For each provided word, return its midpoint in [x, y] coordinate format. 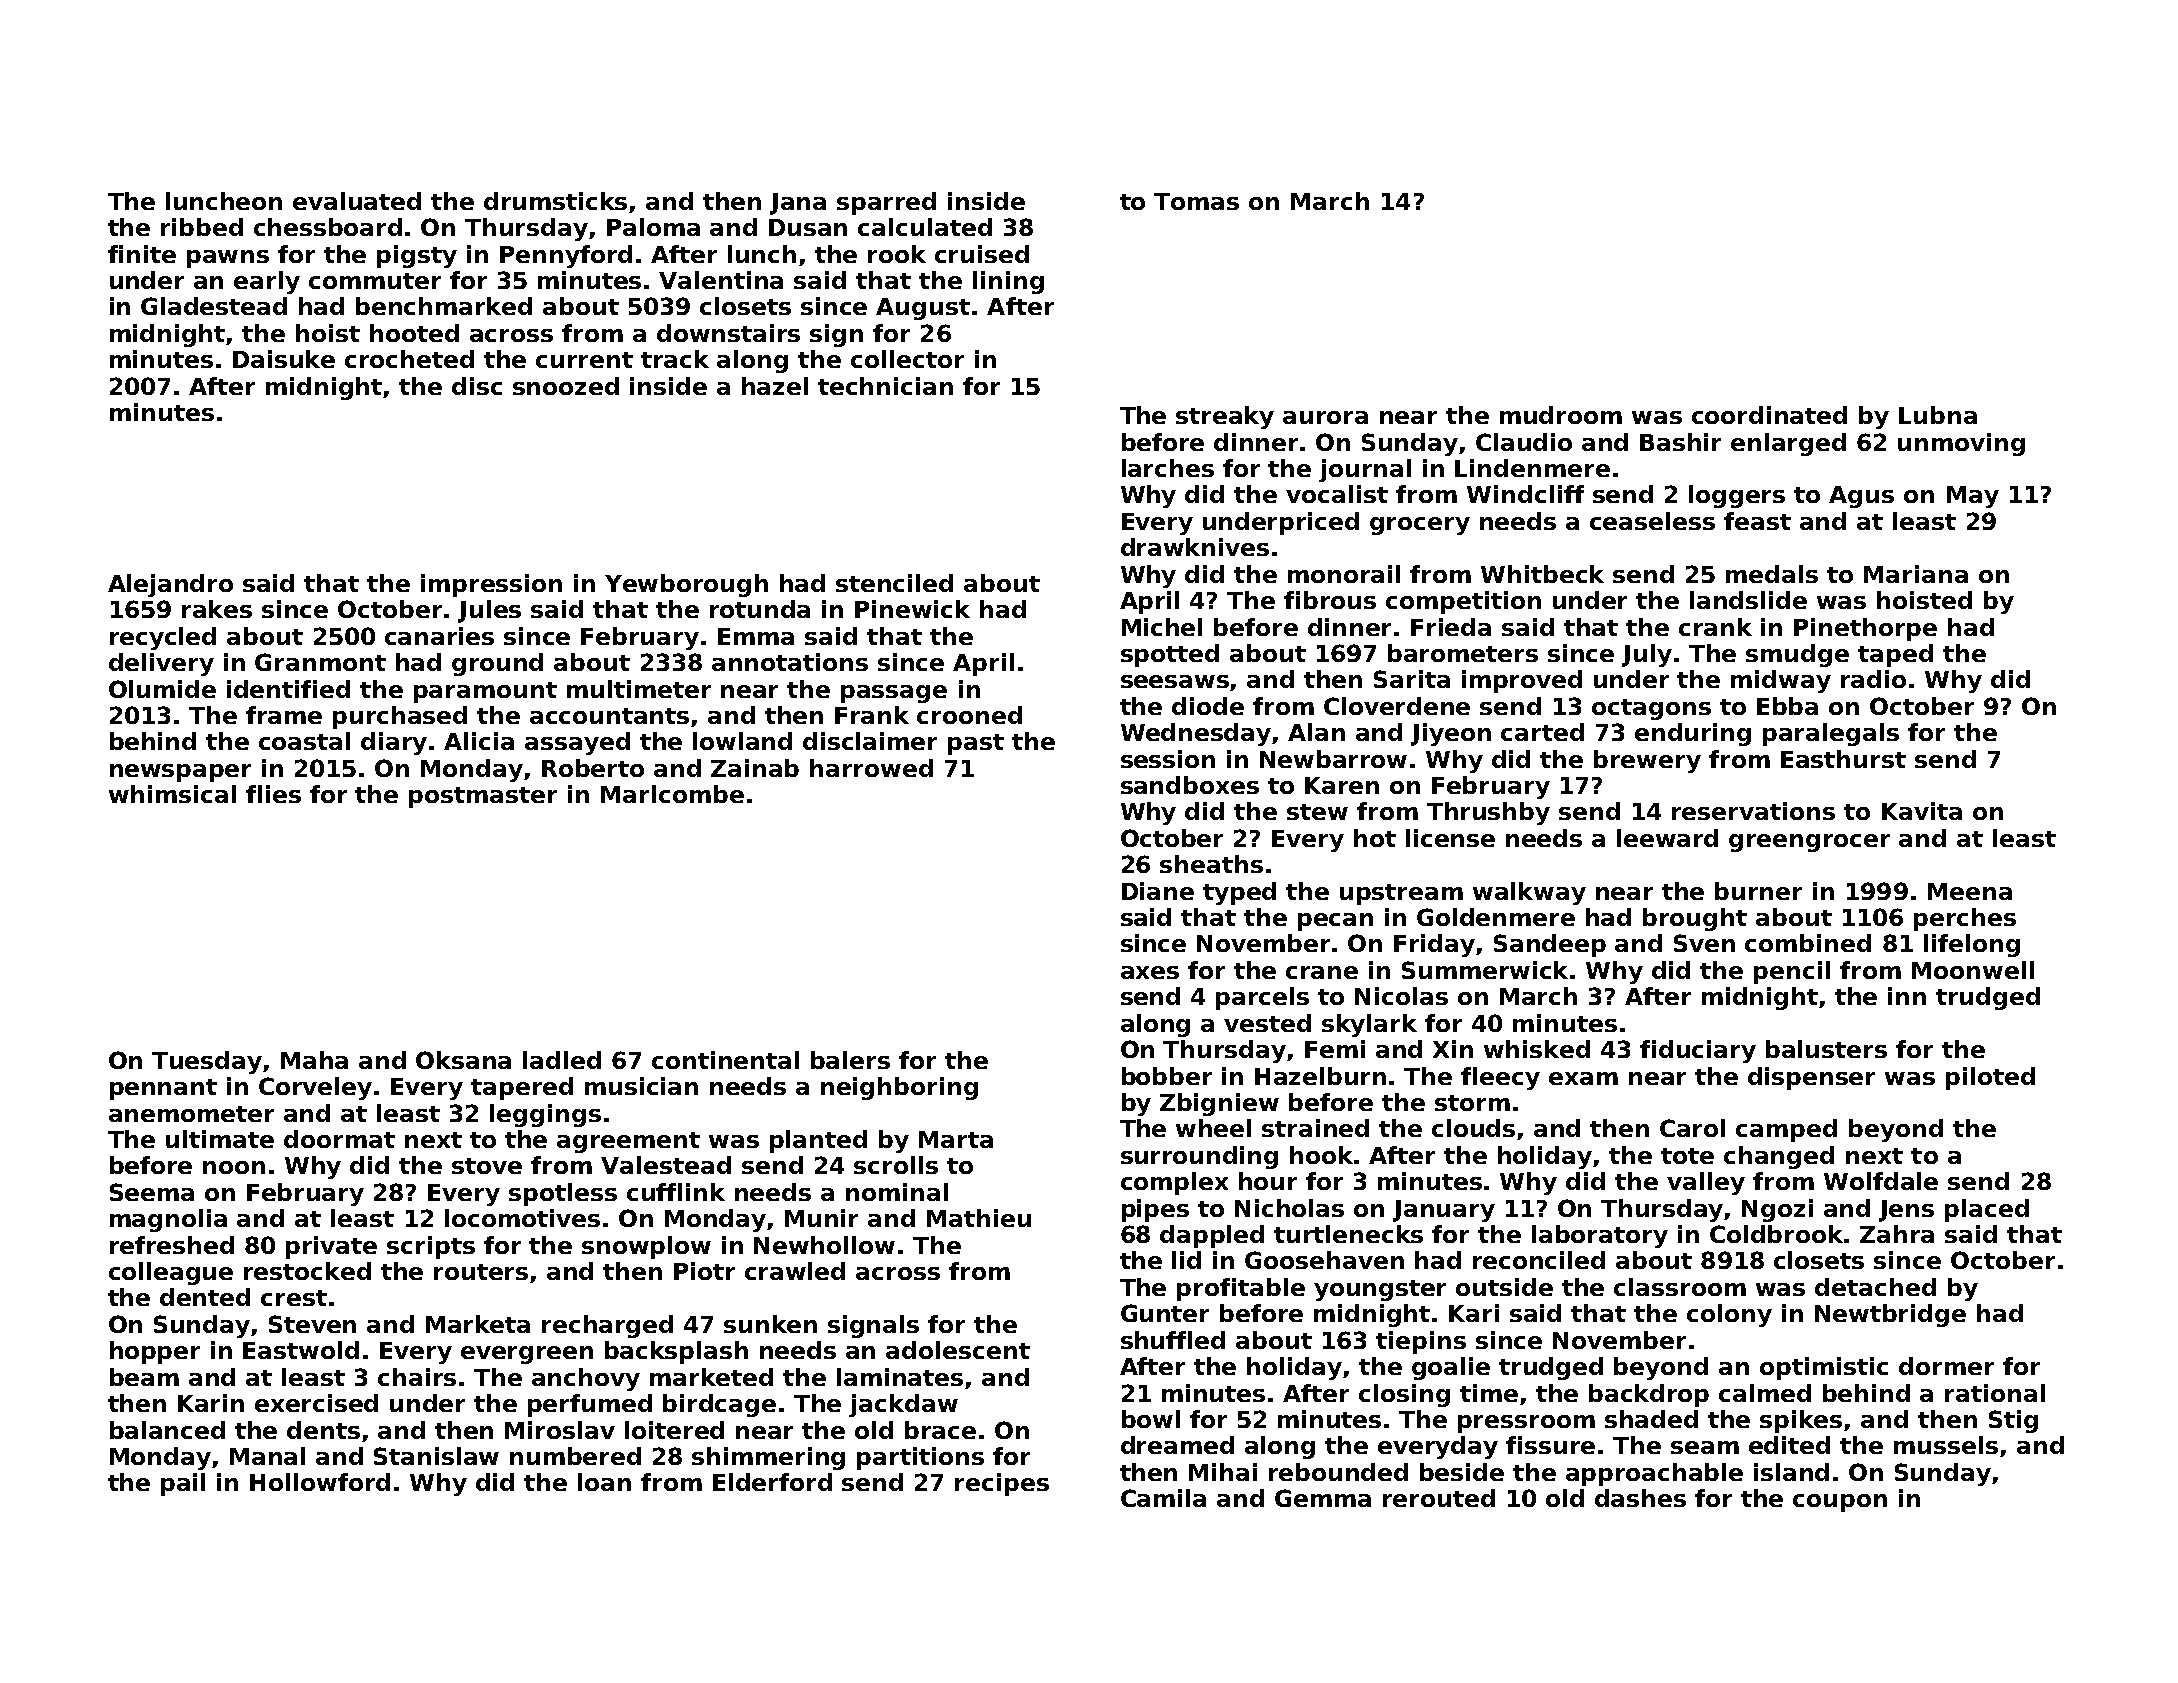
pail [183, 1484]
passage [894, 694]
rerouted [1439, 1498]
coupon [1840, 1503]
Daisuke [284, 359]
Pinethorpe [1865, 629]
